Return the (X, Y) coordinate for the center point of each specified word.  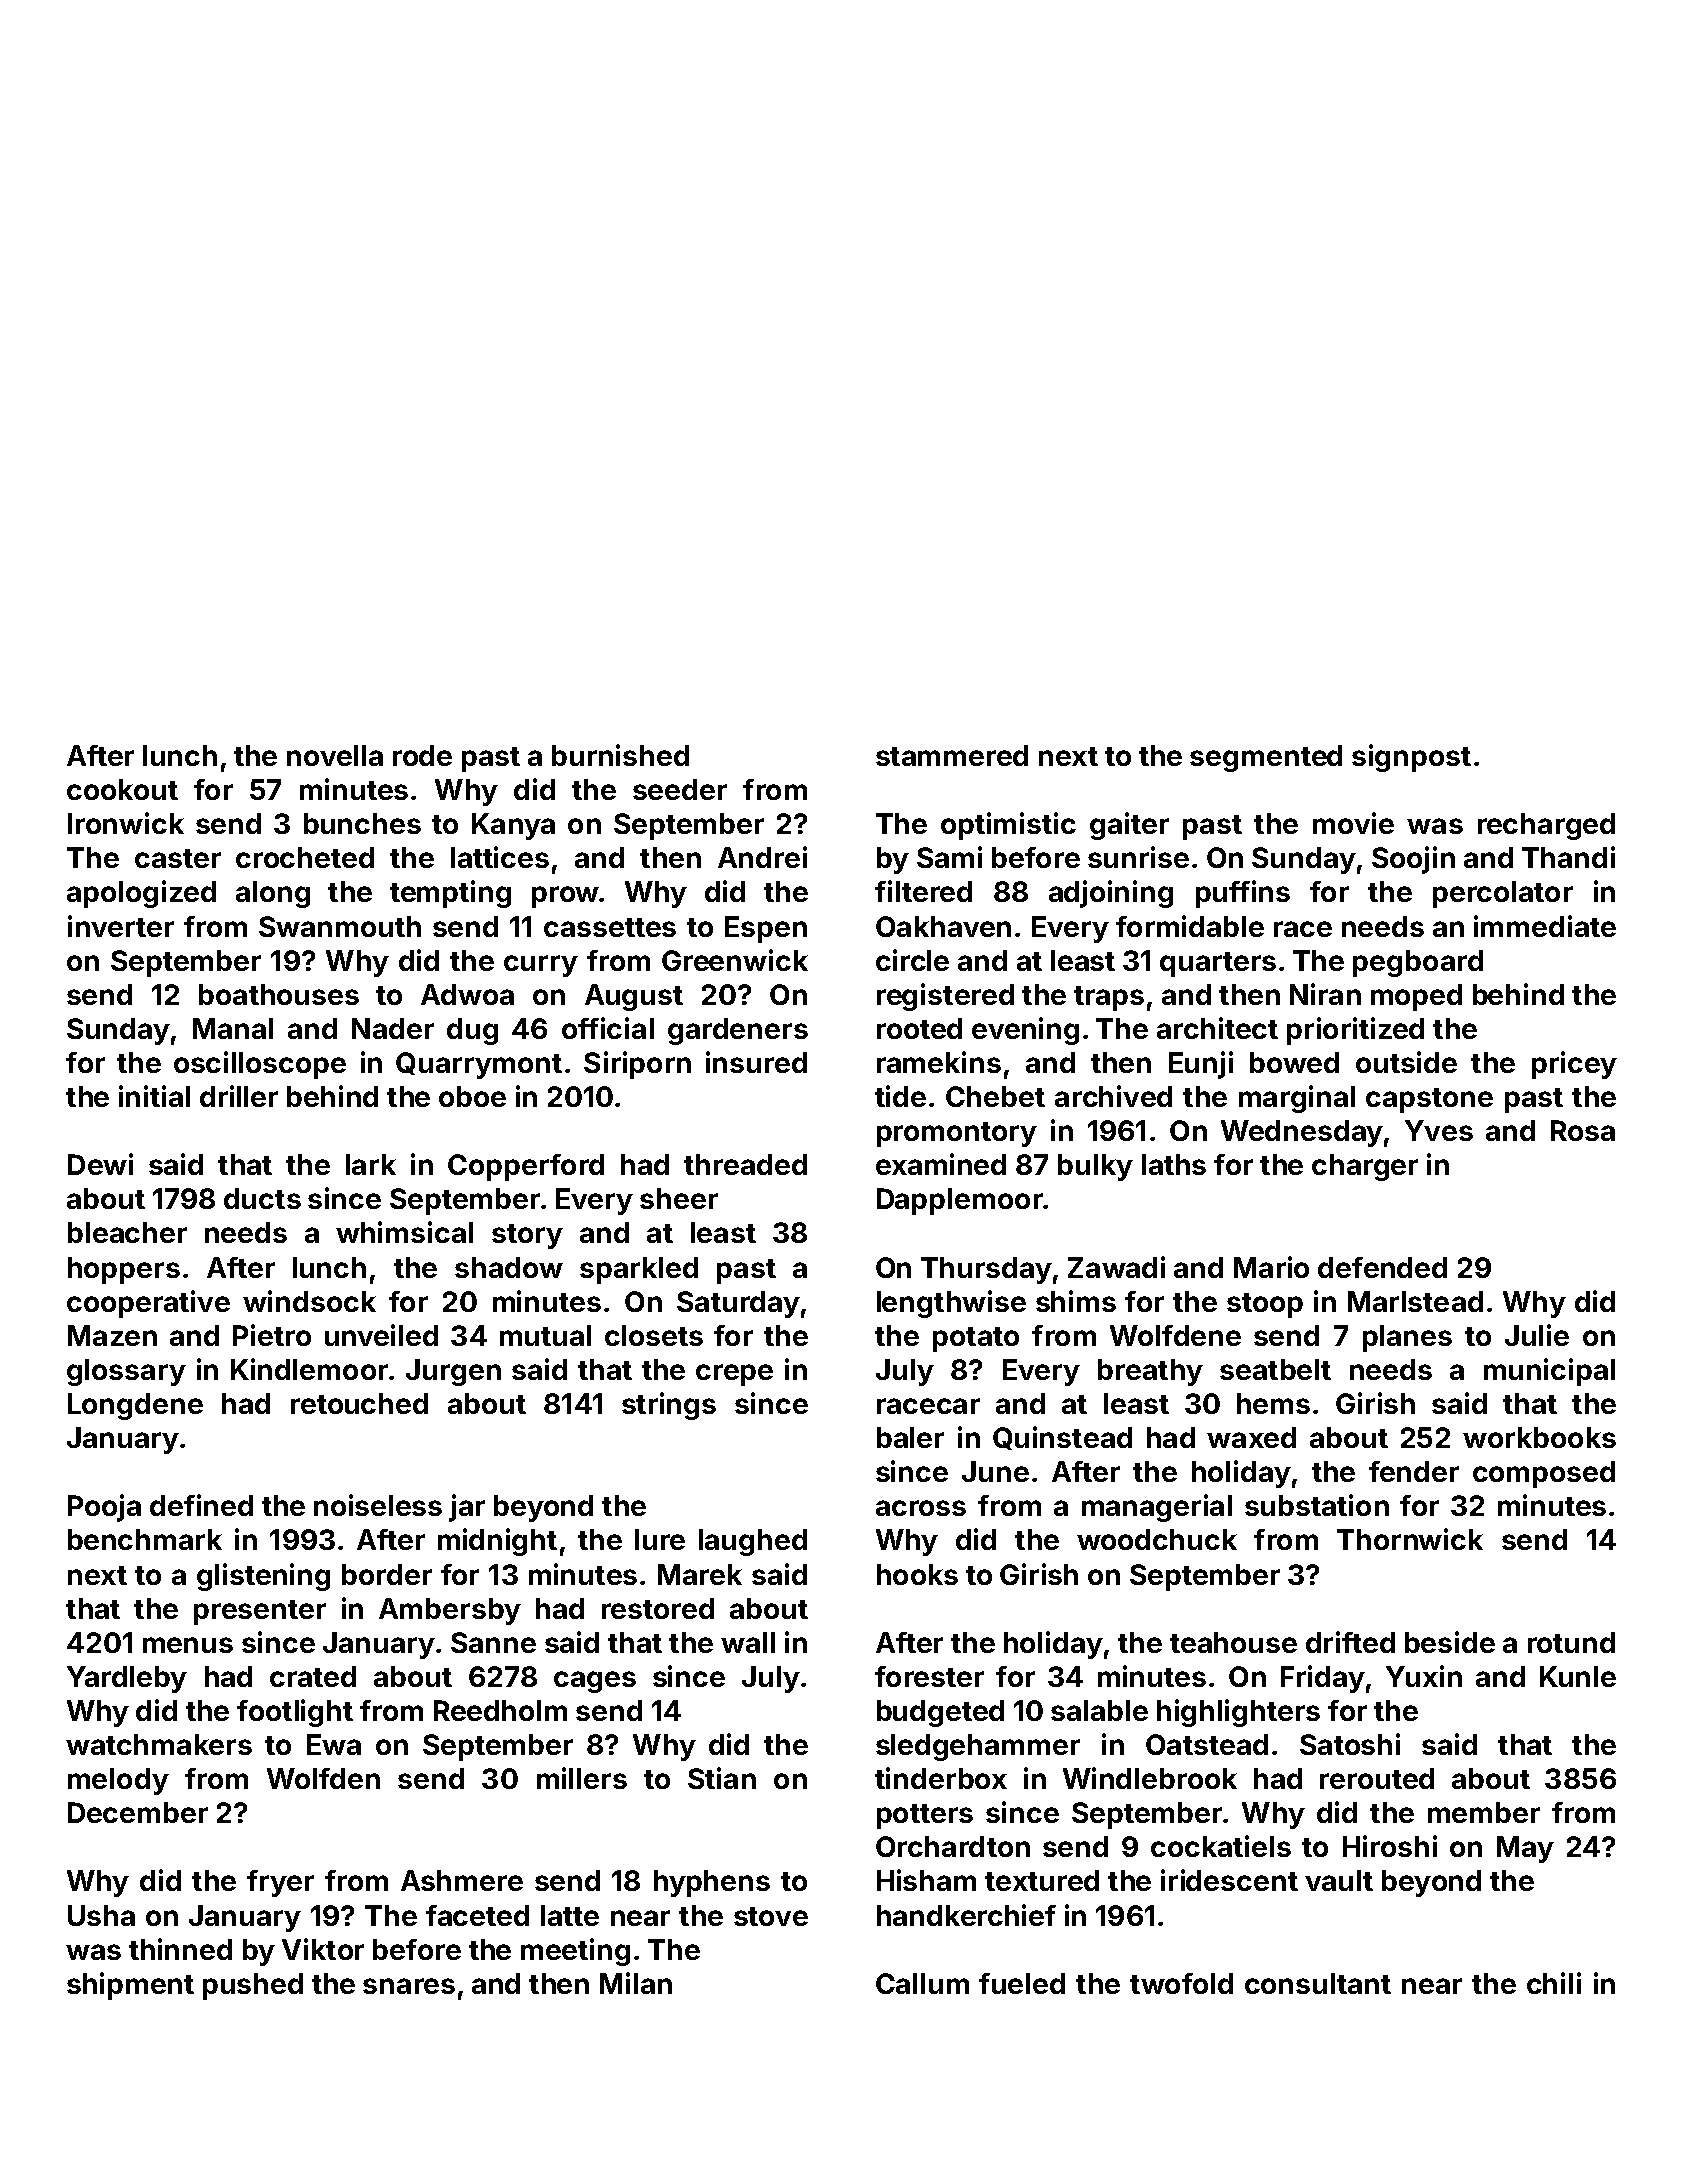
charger (1365, 1167)
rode (422, 755)
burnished (620, 755)
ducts (262, 1198)
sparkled (639, 1270)
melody (118, 1781)
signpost (1411, 758)
